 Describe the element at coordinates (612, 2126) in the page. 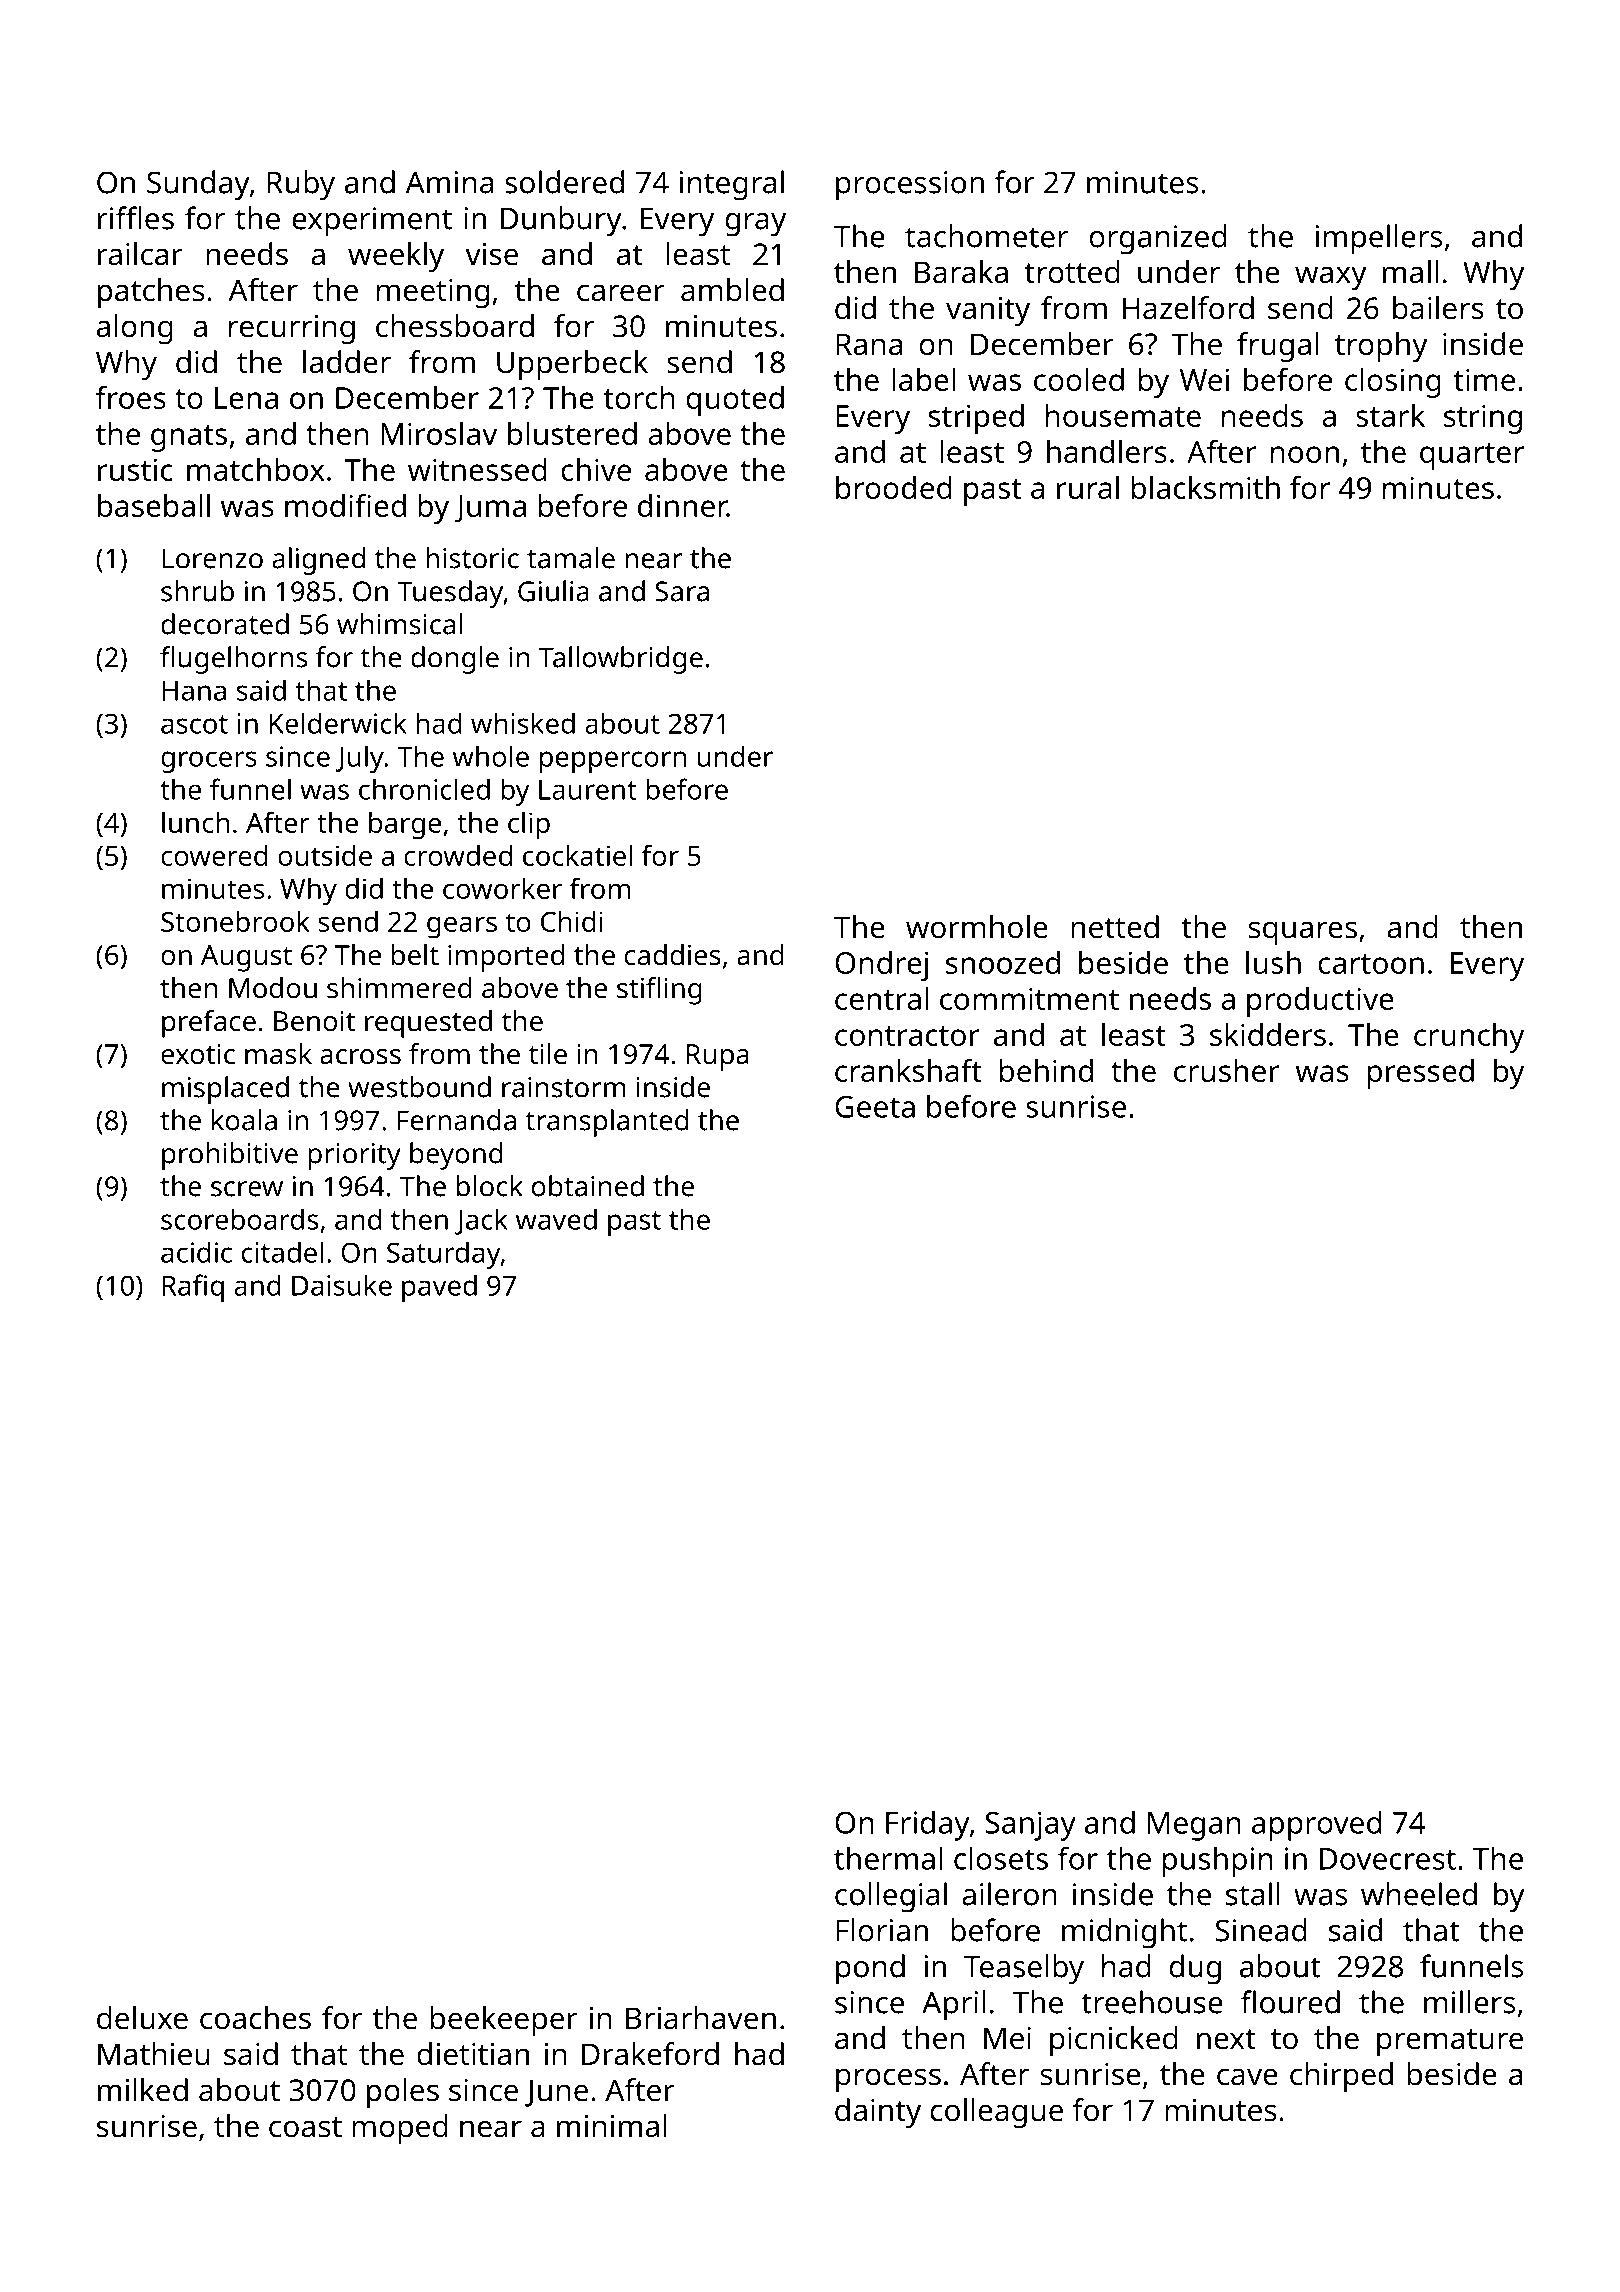

I see `minimal` at that location.
